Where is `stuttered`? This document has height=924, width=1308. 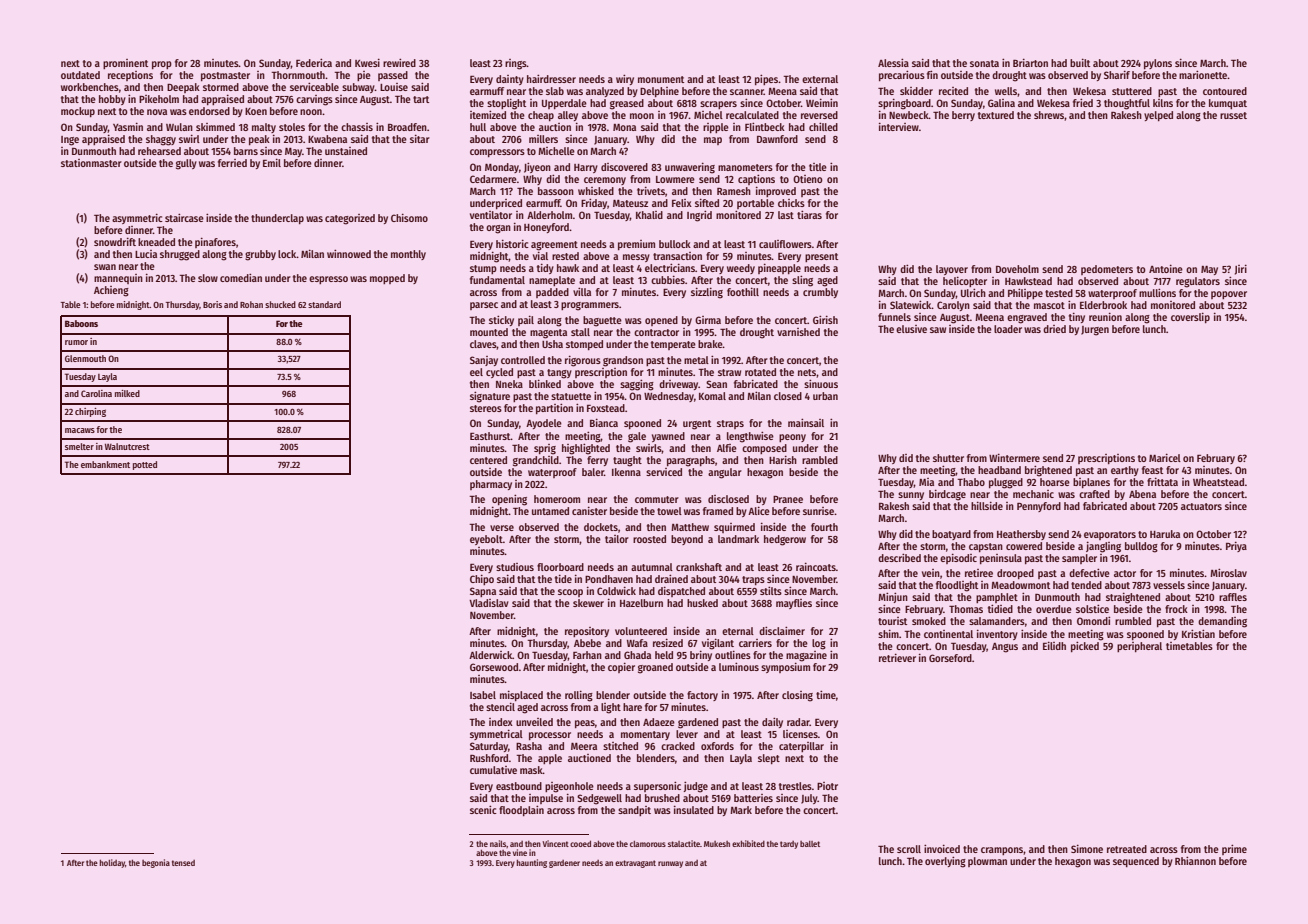
stuttered is located at coordinates (1132, 91).
